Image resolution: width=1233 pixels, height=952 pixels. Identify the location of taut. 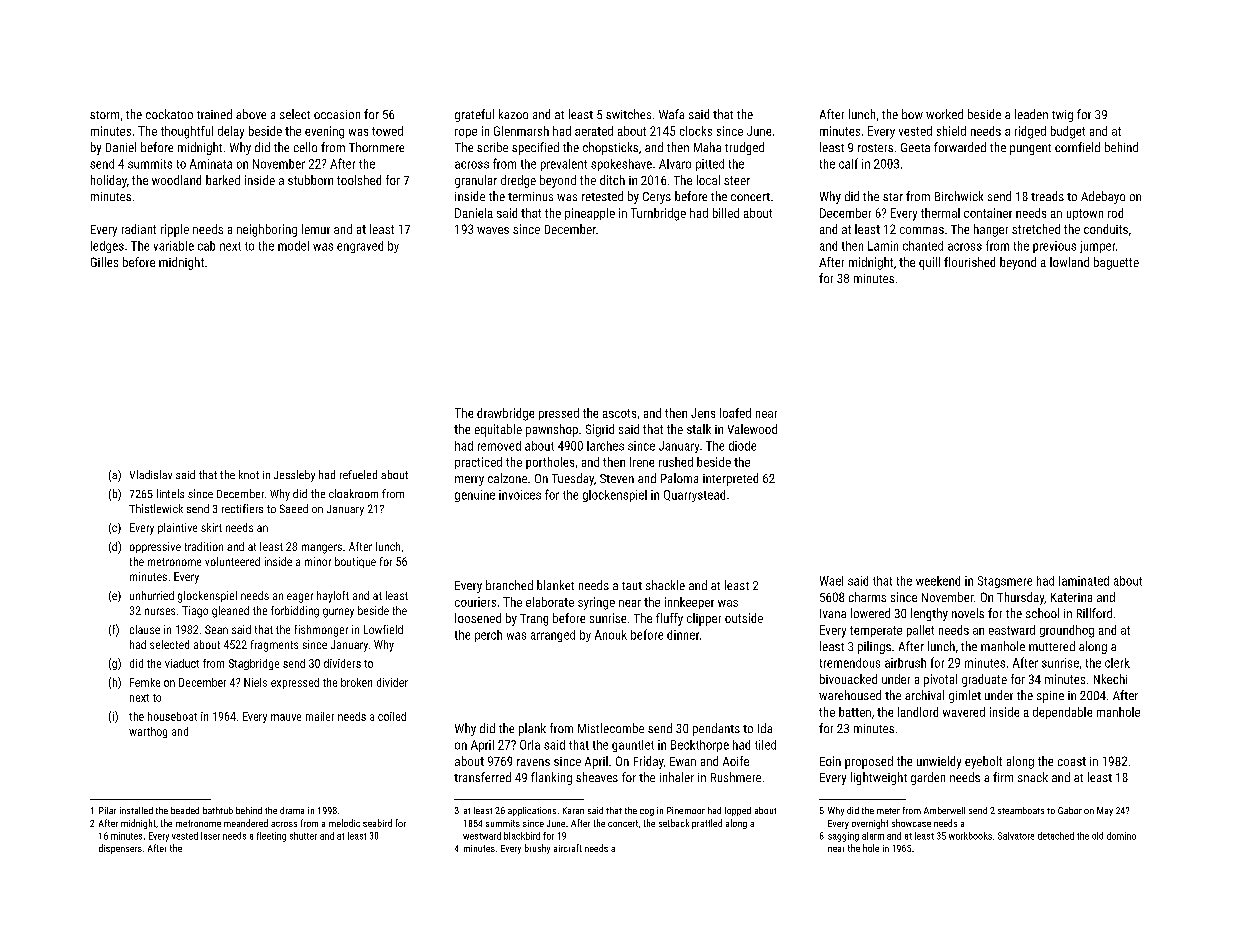
(632, 586).
